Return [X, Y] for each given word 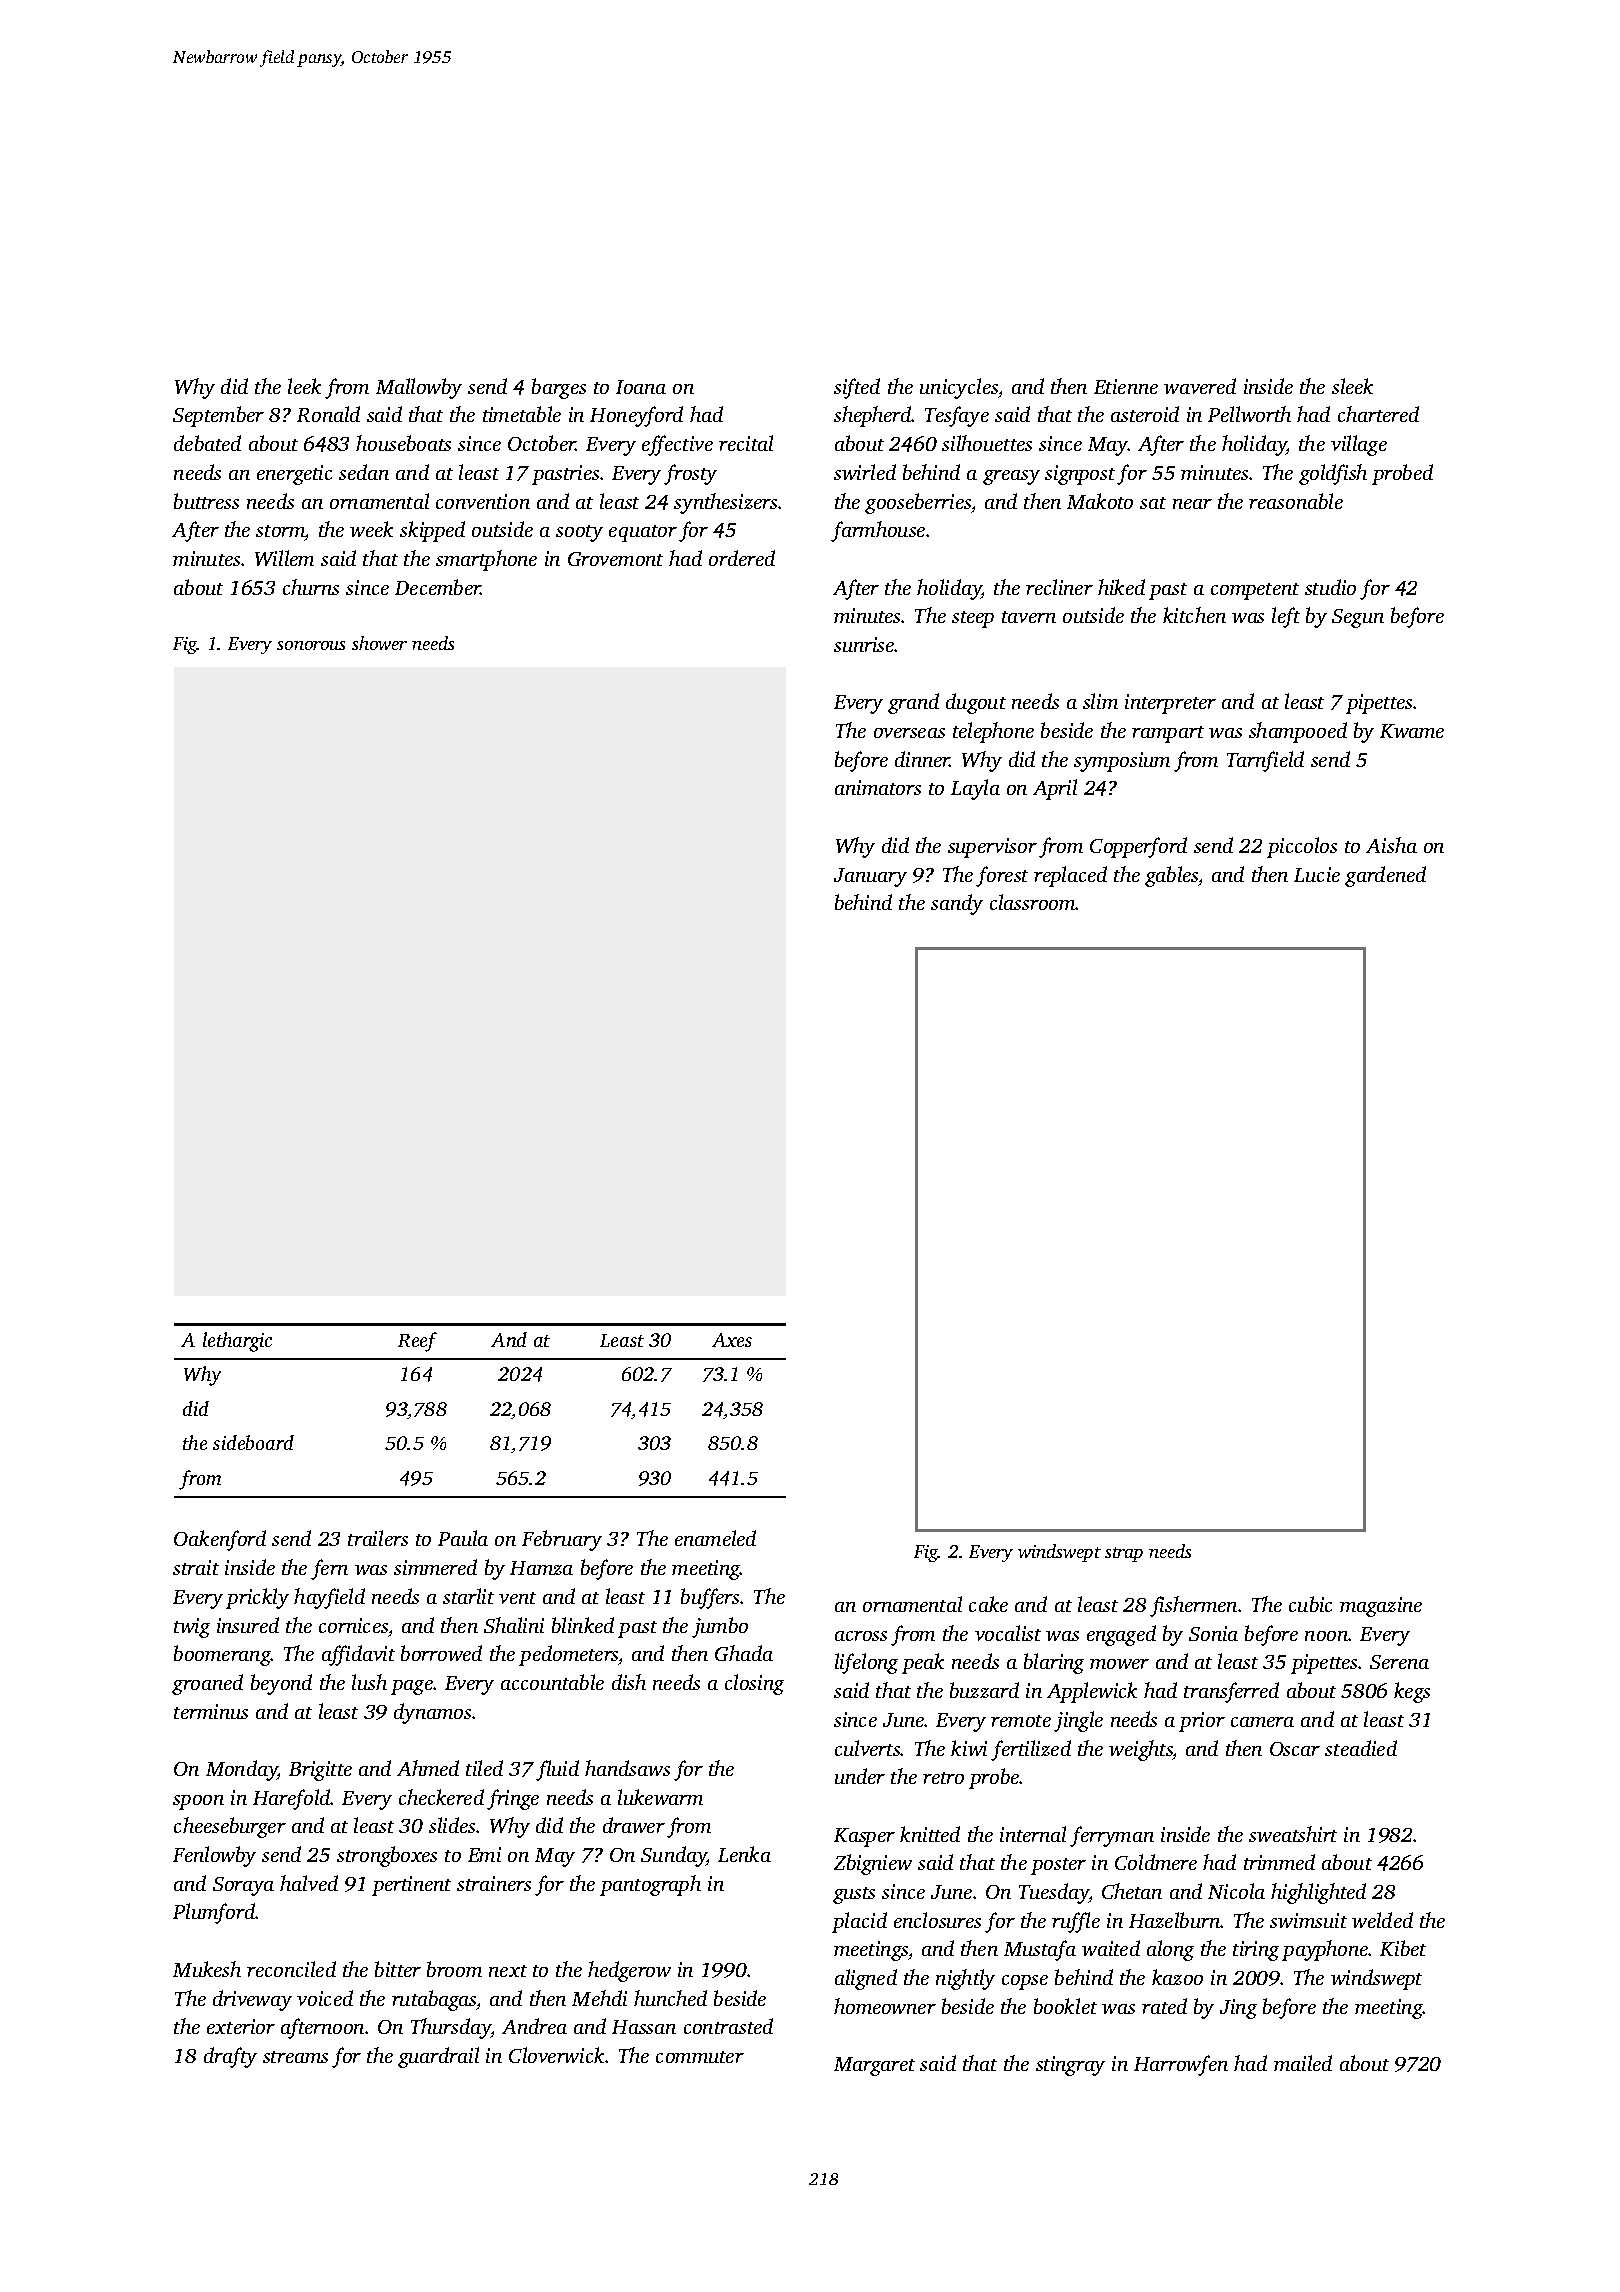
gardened [1385, 876]
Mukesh [207, 1969]
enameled [715, 1538]
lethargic [237, 1342]
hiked [1121, 587]
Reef [417, 1342]
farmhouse [878, 531]
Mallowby [419, 388]
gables [1172, 876]
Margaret [874, 2066]
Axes [732, 1340]
